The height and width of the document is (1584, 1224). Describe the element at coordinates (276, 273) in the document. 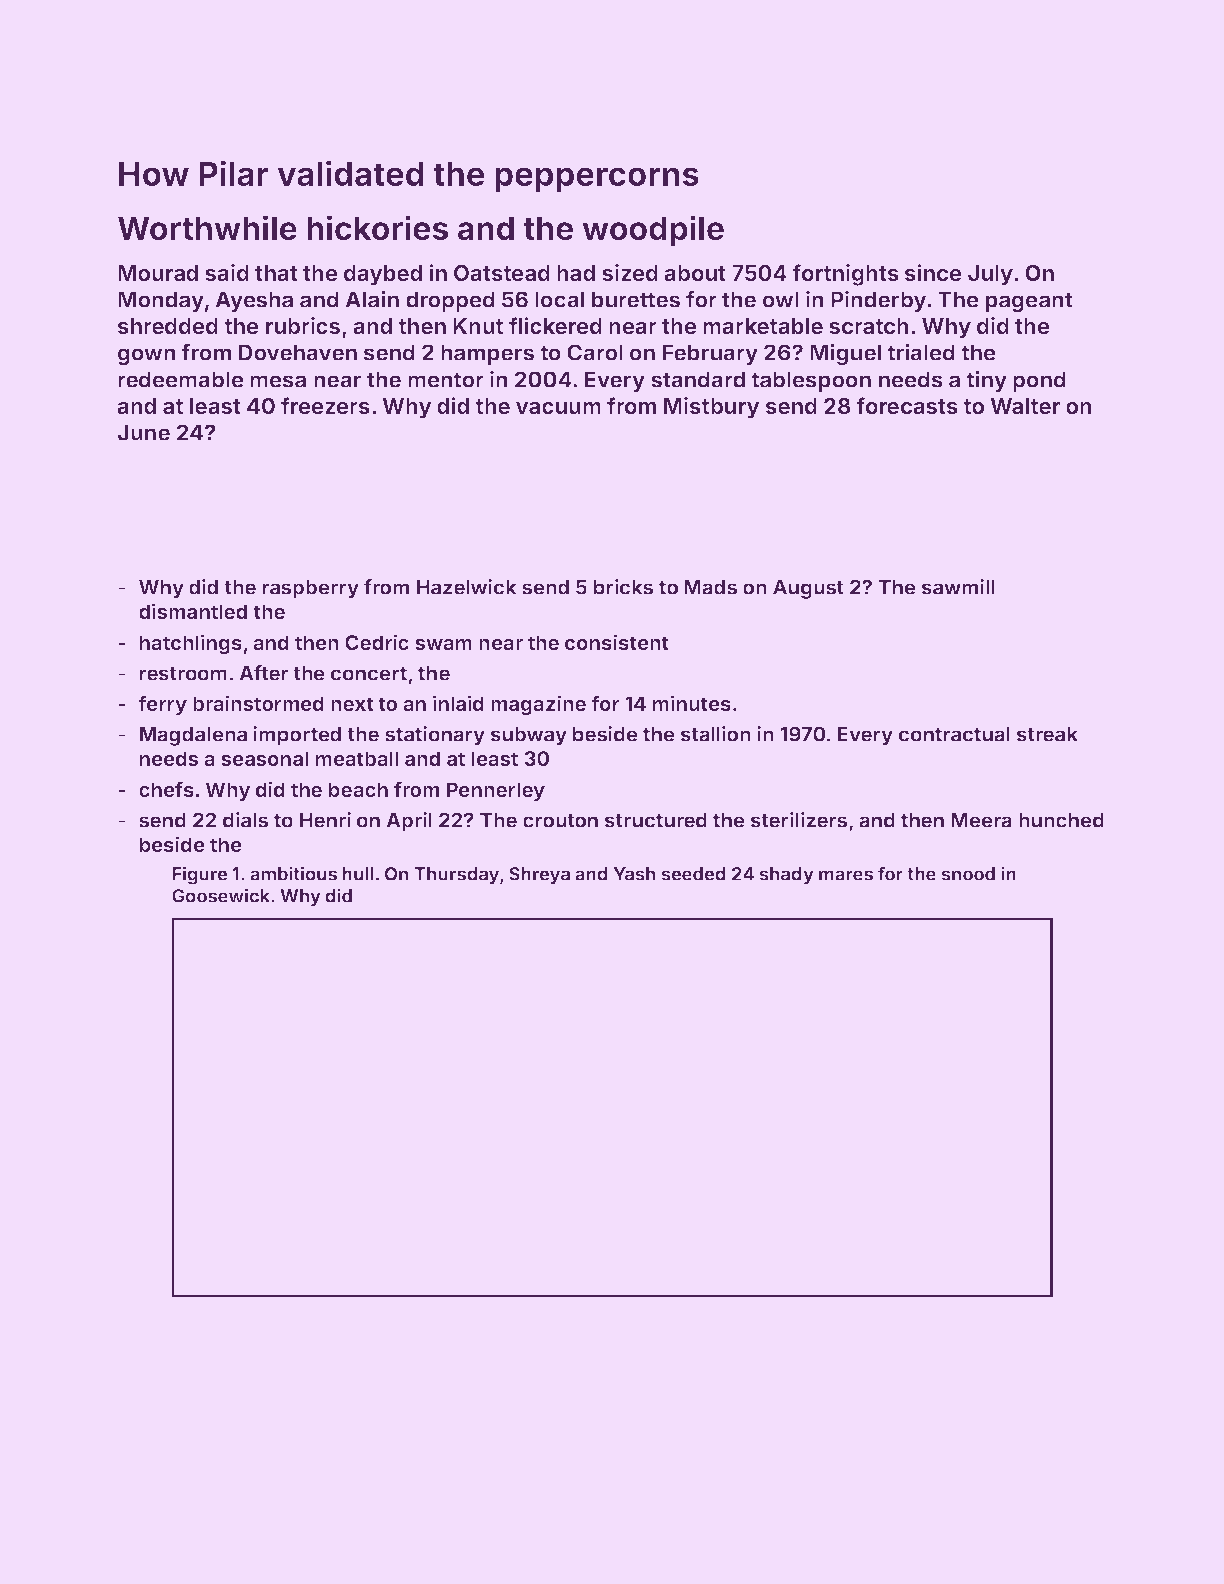

I see `that` at that location.
